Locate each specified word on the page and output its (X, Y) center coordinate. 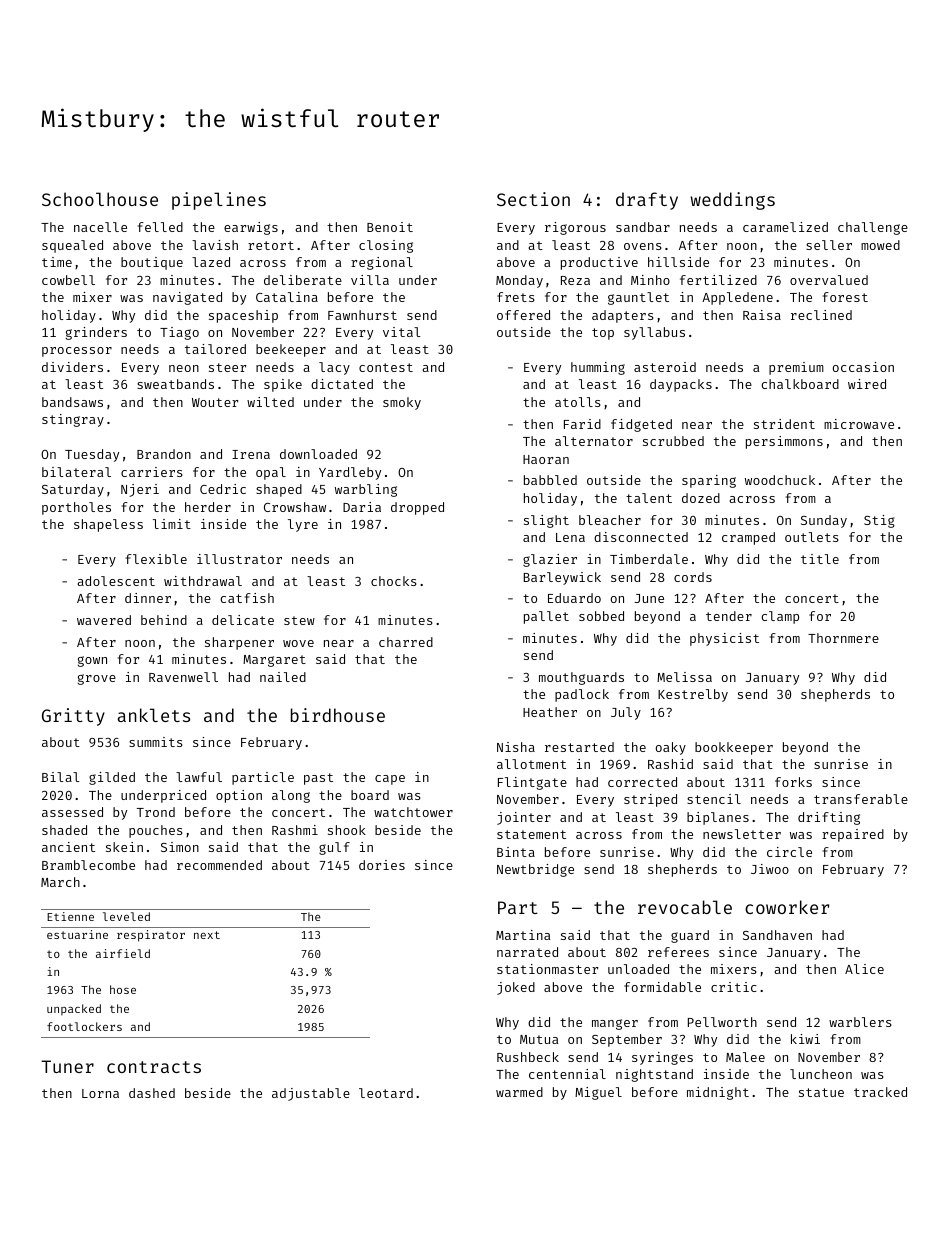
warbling (366, 490)
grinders (96, 333)
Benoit (390, 227)
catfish (247, 598)
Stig (879, 521)
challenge (873, 228)
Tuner (67, 1066)
